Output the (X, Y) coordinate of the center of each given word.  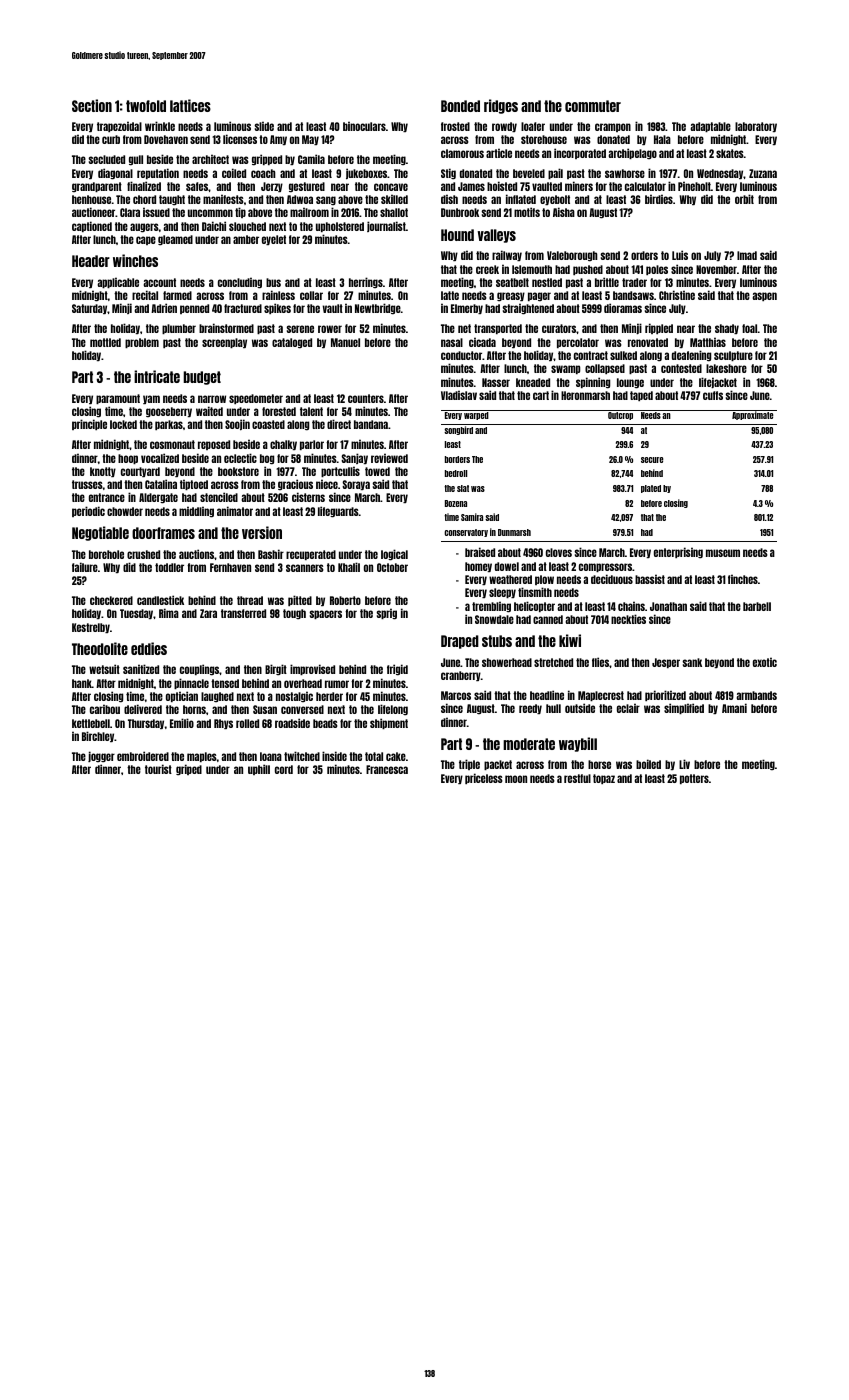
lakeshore (726, 368)
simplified (684, 708)
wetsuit (104, 669)
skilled (394, 199)
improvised (312, 669)
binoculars (364, 126)
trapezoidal (119, 126)
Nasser (496, 382)
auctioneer (94, 212)
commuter (593, 106)
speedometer (256, 399)
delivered (143, 709)
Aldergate (158, 498)
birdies (659, 199)
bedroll (456, 473)
